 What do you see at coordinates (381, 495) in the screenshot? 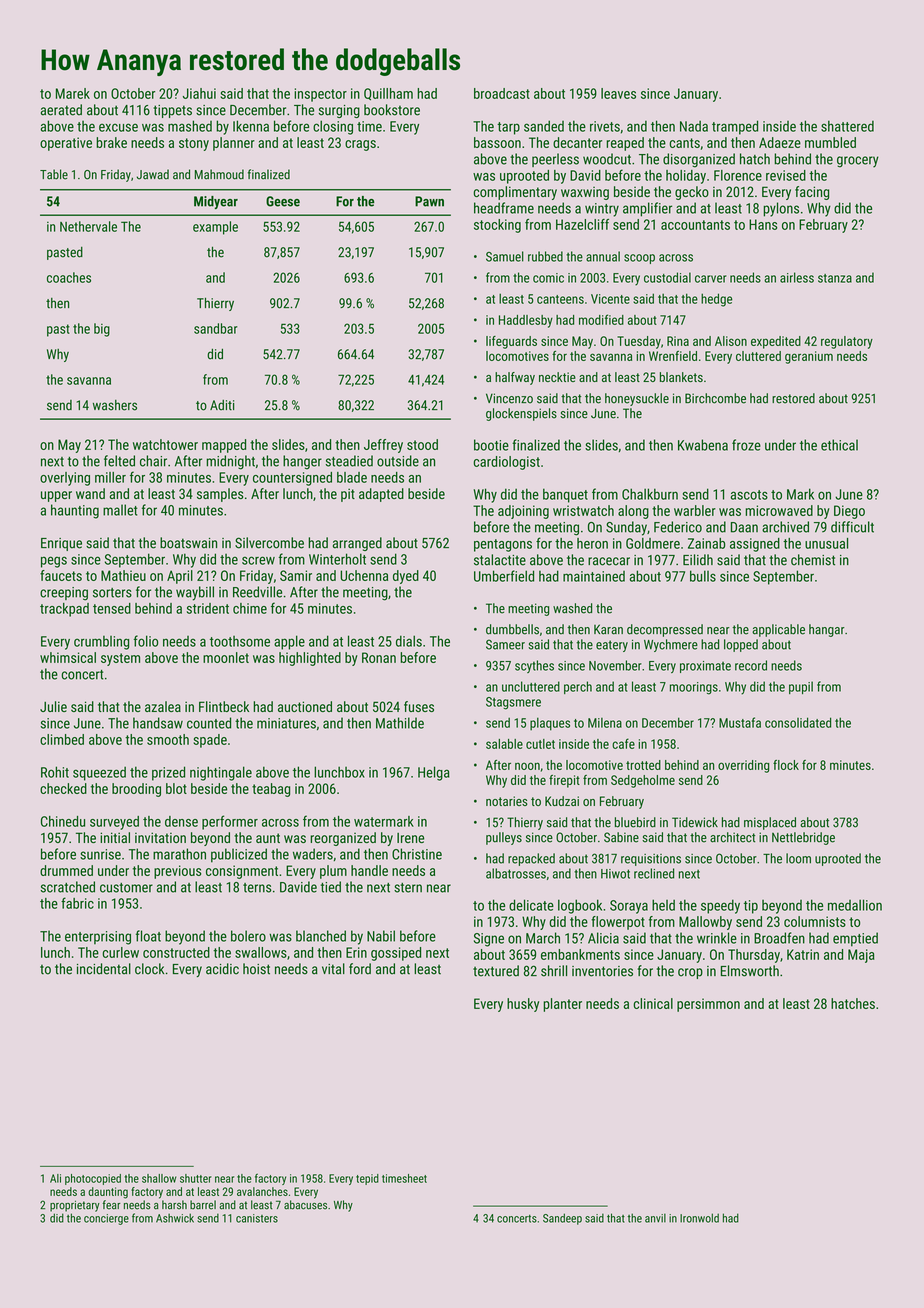
I see `adapted` at bounding box center [381, 495].
